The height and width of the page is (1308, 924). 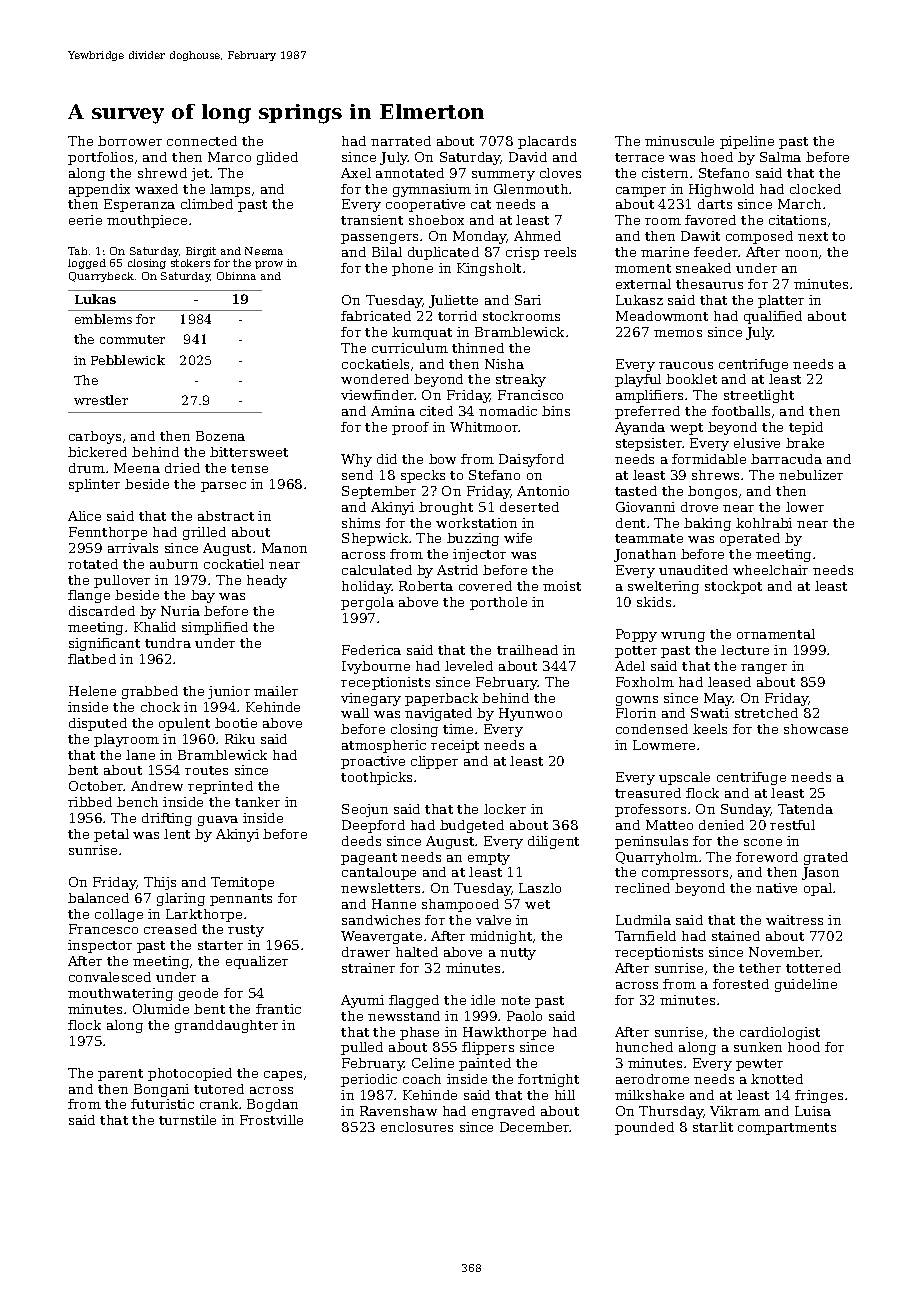 I want to click on receipt, so click(x=455, y=746).
